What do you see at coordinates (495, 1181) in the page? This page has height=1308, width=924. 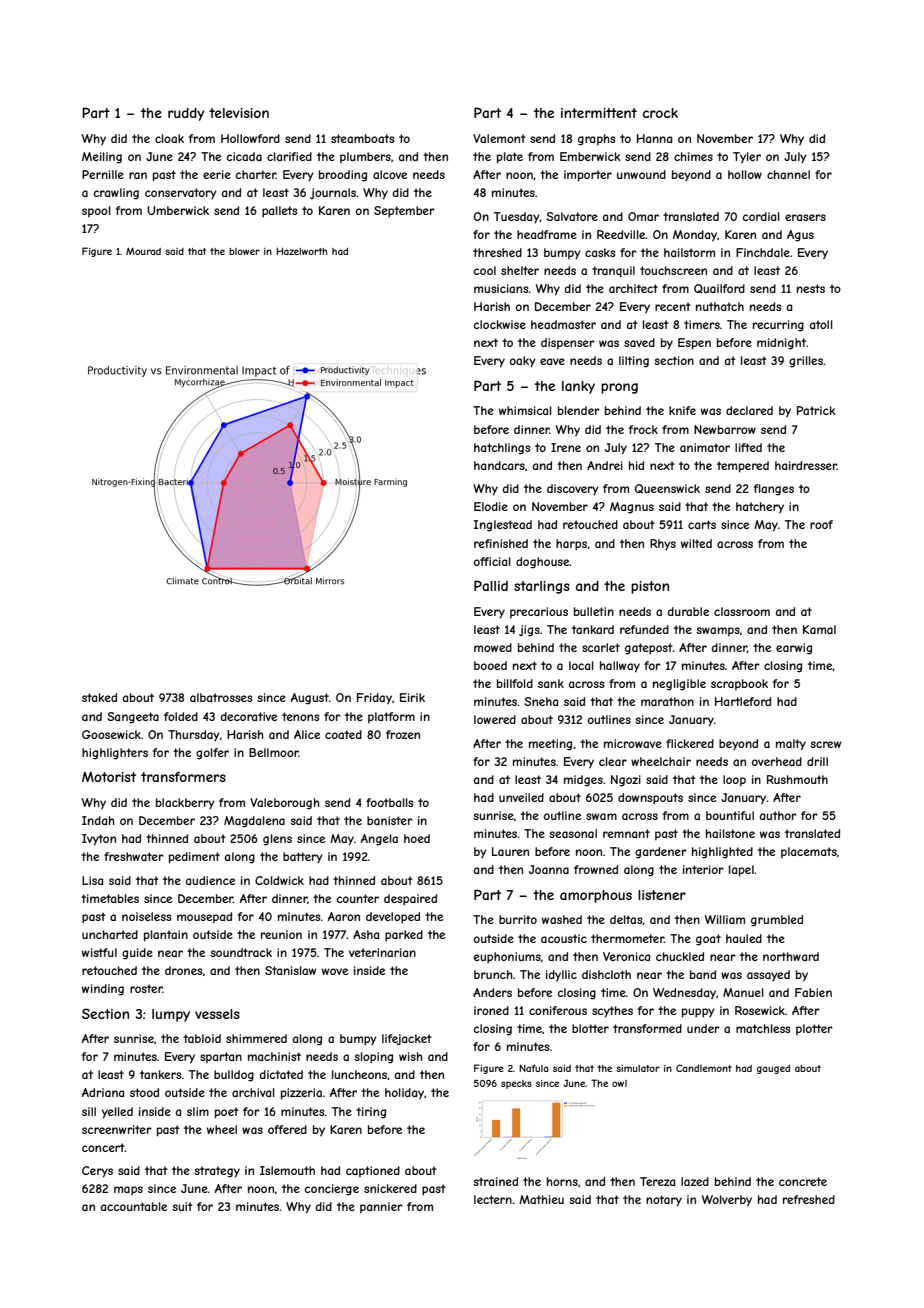 I see `strained` at bounding box center [495, 1181].
